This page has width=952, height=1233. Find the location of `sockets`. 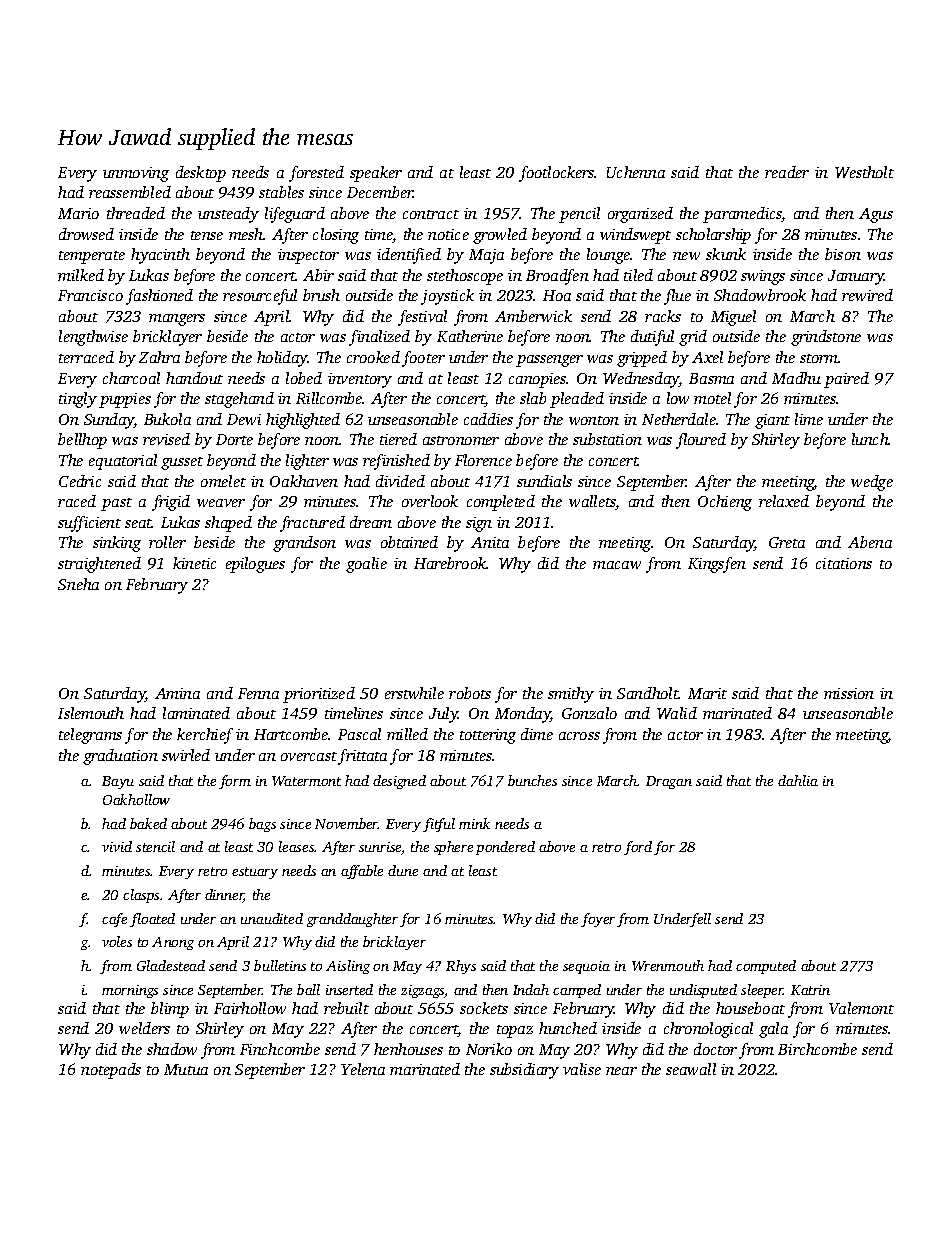

sockets is located at coordinates (484, 1008).
